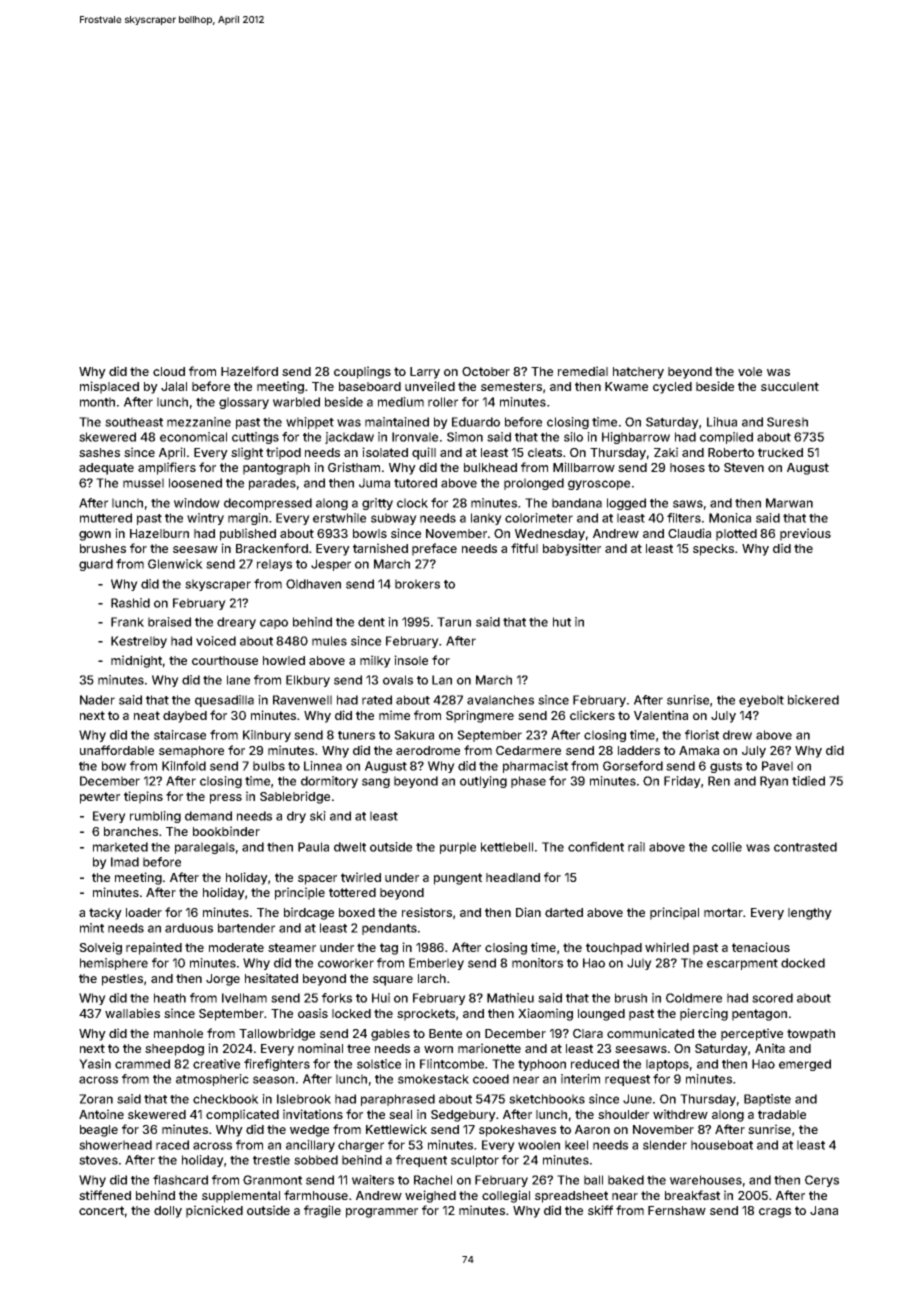 Image resolution: width=924 pixels, height=1308 pixels. Describe the element at coordinates (667, 947) in the page. I see `whirled` at that location.
